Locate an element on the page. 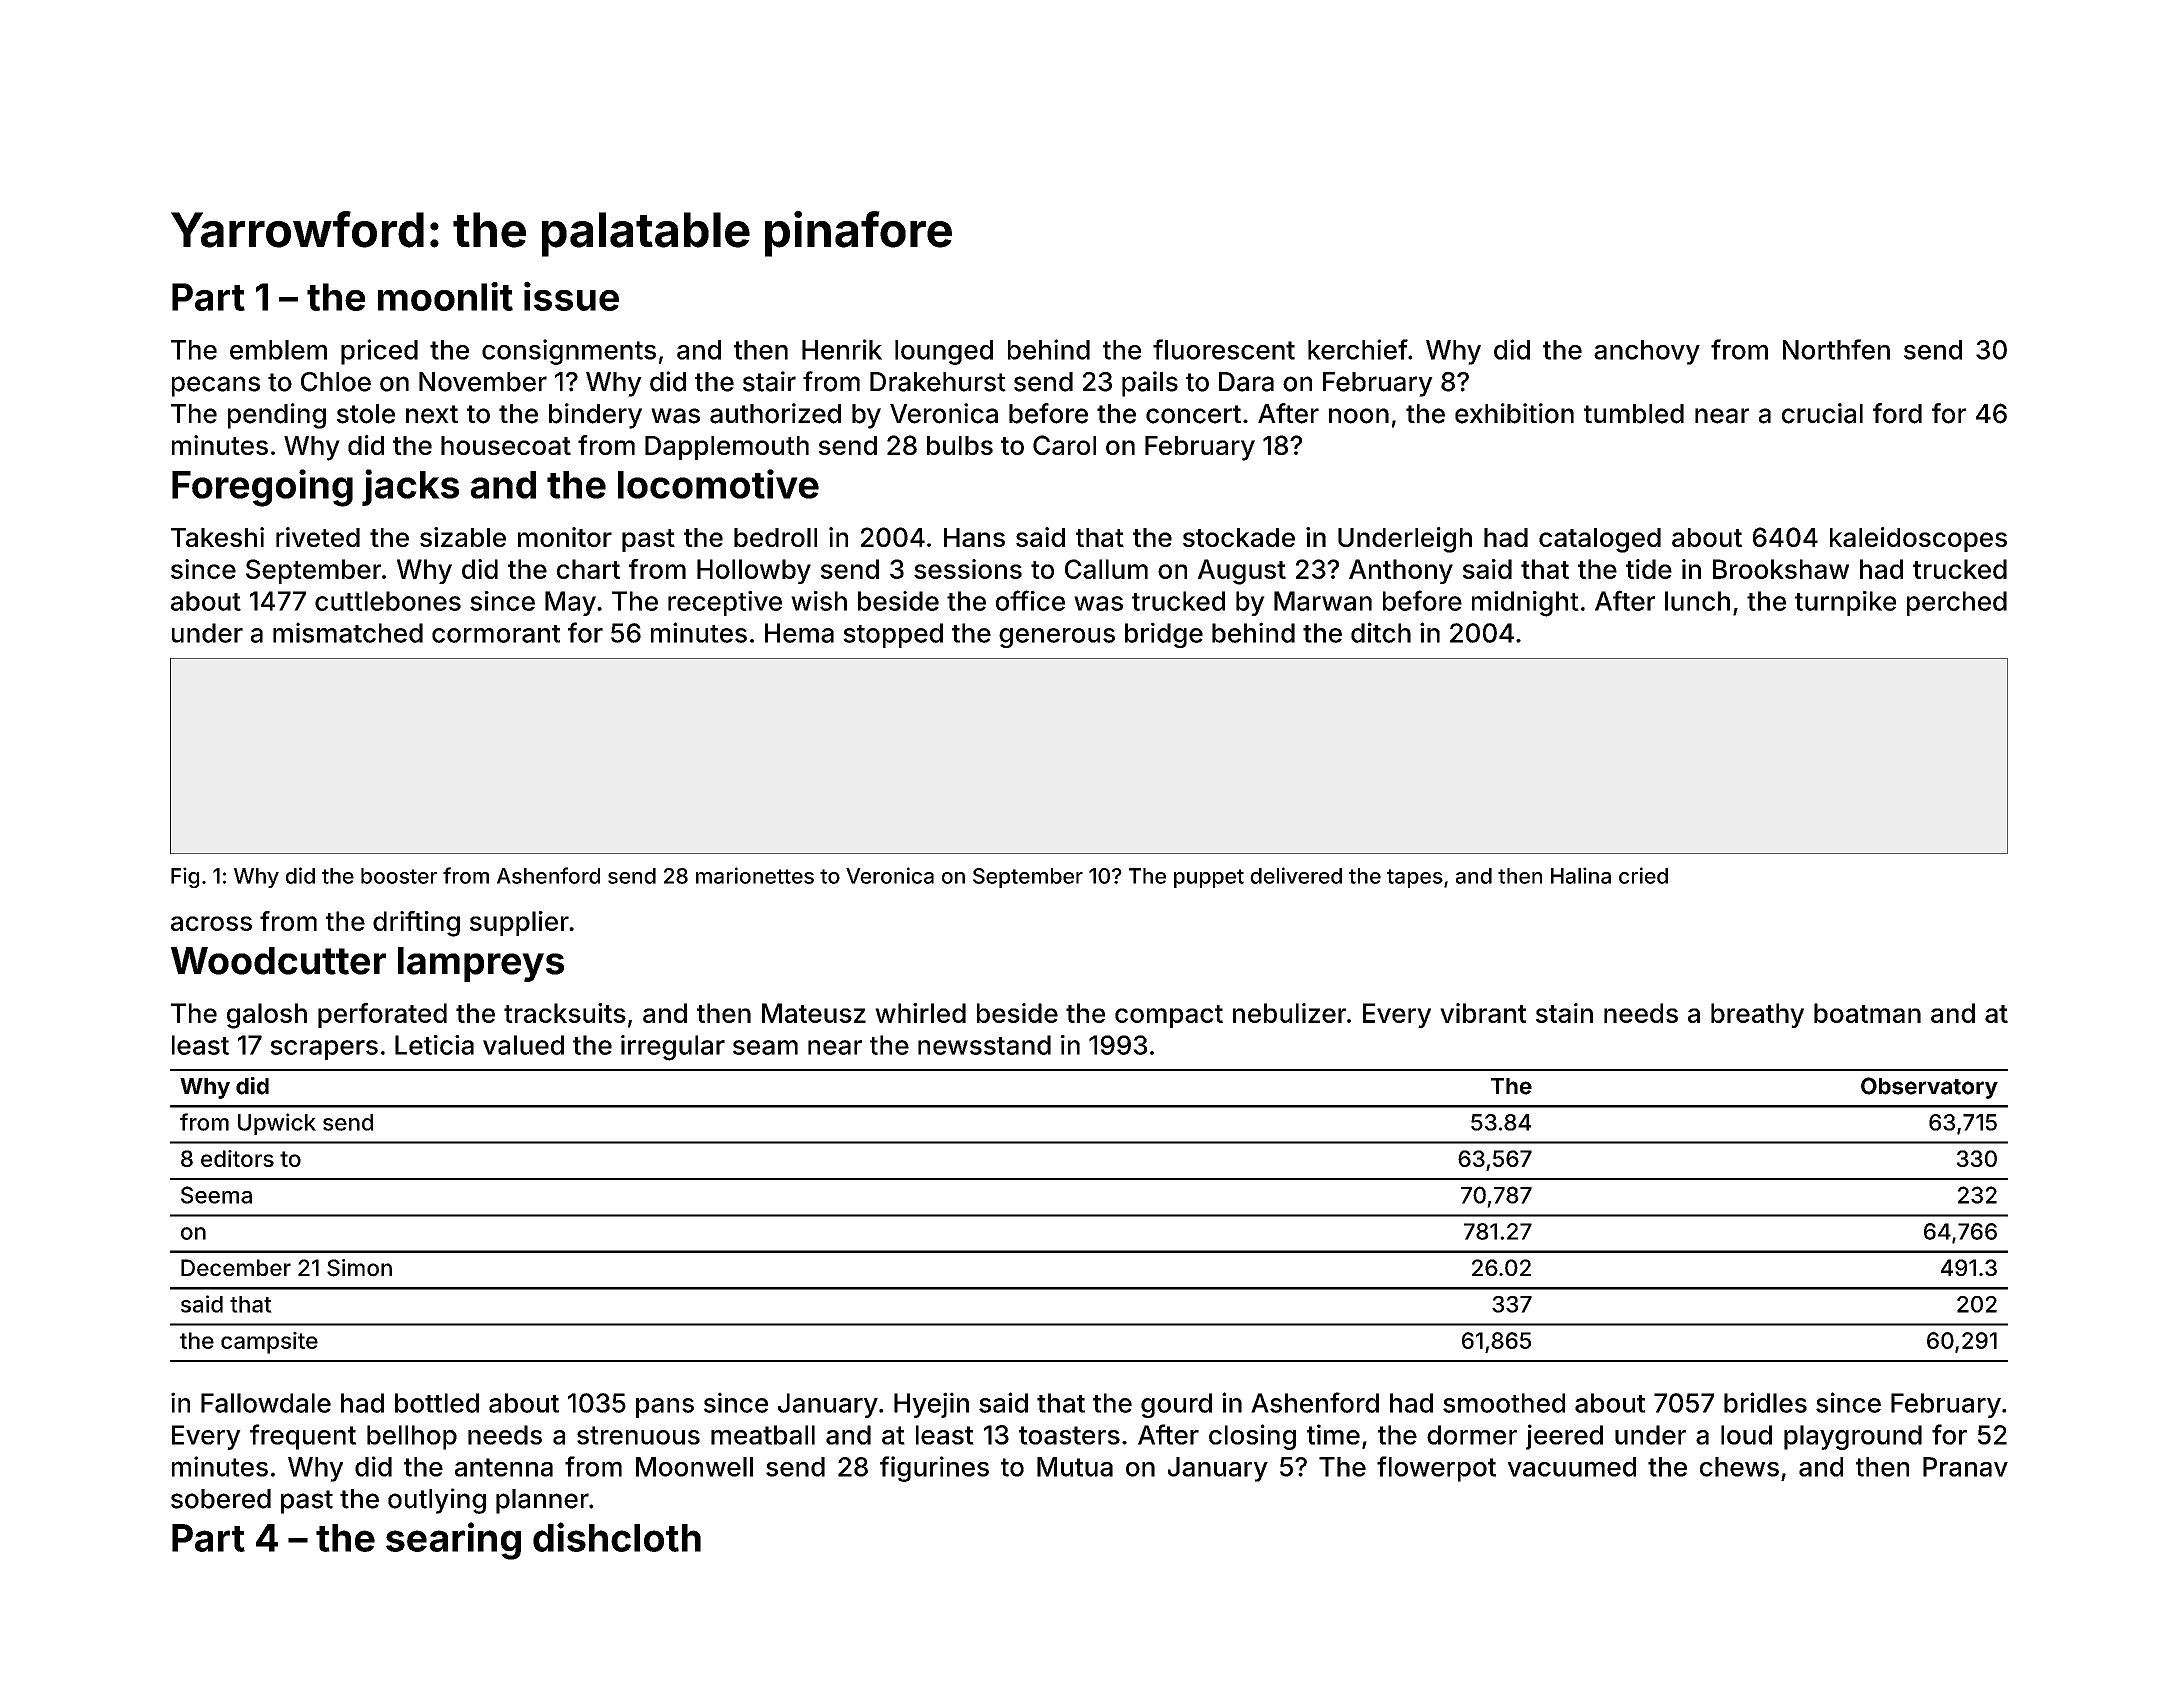 This document has height=1683, width=2178. Mutua is located at coordinates (1075, 1467).
